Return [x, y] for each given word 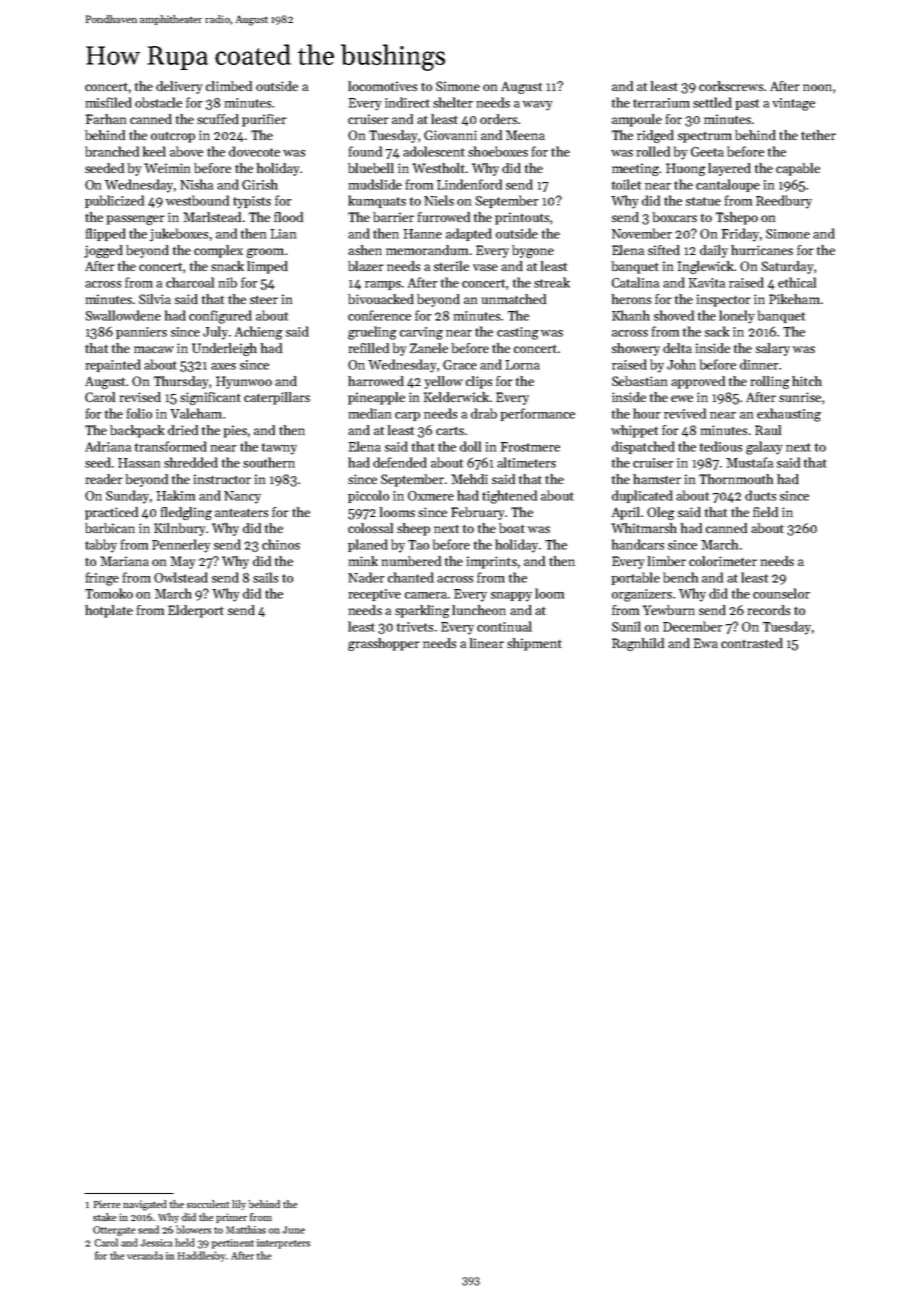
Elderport [196, 611]
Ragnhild [638, 644]
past [747, 104]
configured [220, 317]
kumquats [377, 201]
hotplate [109, 611]
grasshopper [384, 644]
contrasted [752, 643]
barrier [393, 217]
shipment [534, 644]
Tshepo [737, 218]
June [293, 1230]
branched [112, 151]
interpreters [283, 1244]
